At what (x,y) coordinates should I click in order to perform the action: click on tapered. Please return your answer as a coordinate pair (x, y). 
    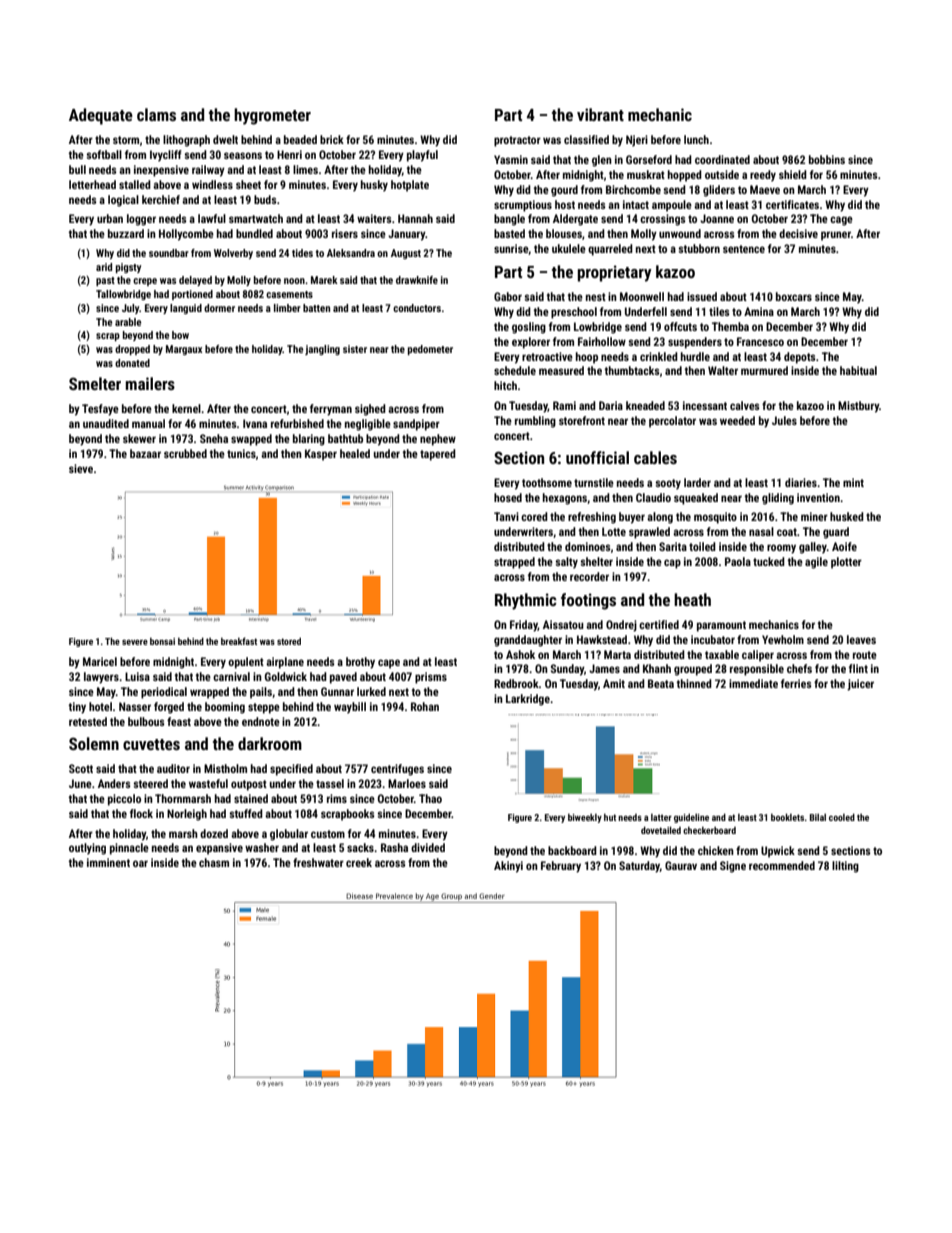
    Looking at the image, I should click on (438, 455).
